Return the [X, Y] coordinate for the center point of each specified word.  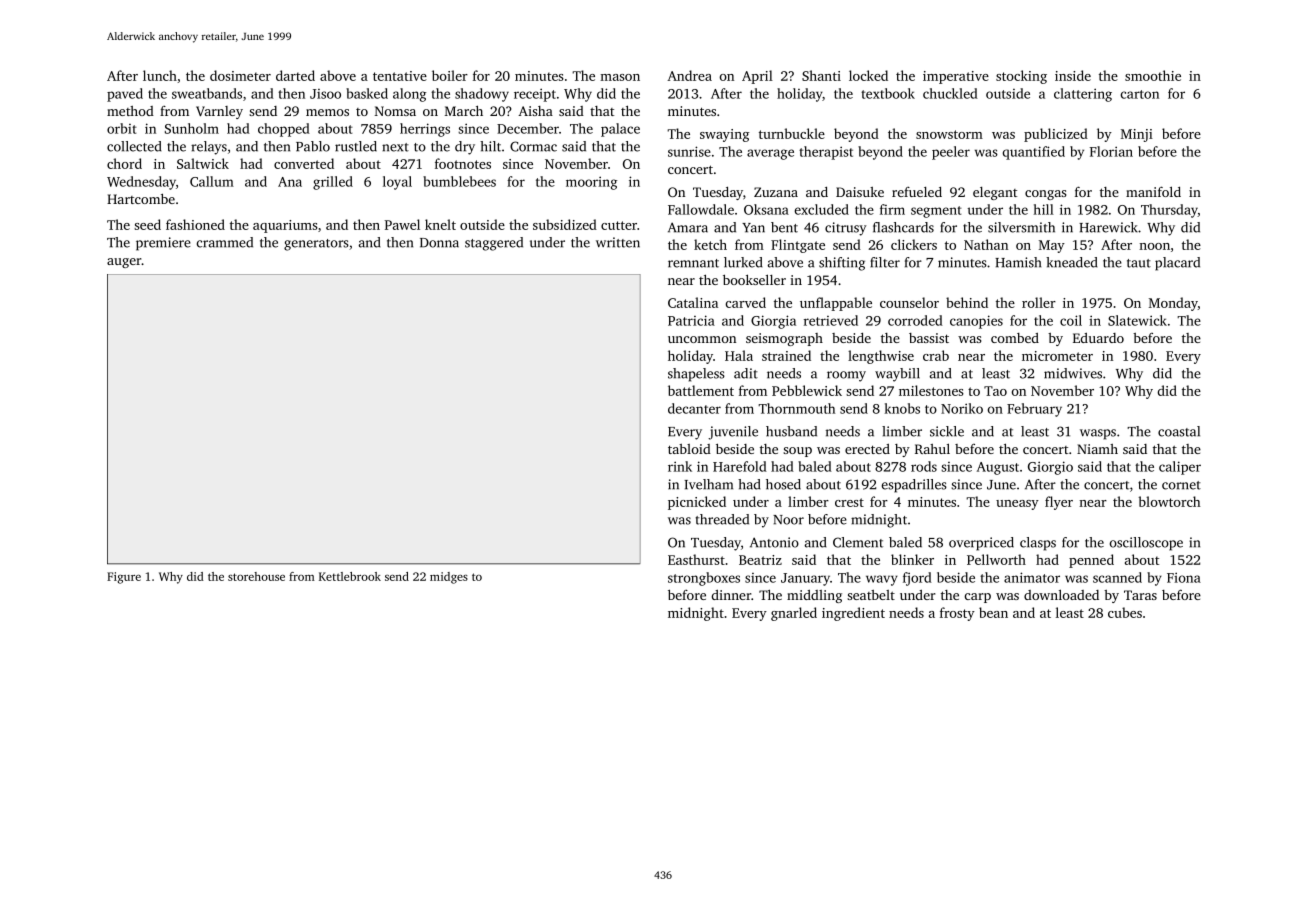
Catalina [693, 302]
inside [1073, 75]
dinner [731, 595]
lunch [160, 75]
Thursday [1169, 211]
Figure [124, 578]
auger [124, 263]
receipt [535, 95]
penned [1091, 561]
